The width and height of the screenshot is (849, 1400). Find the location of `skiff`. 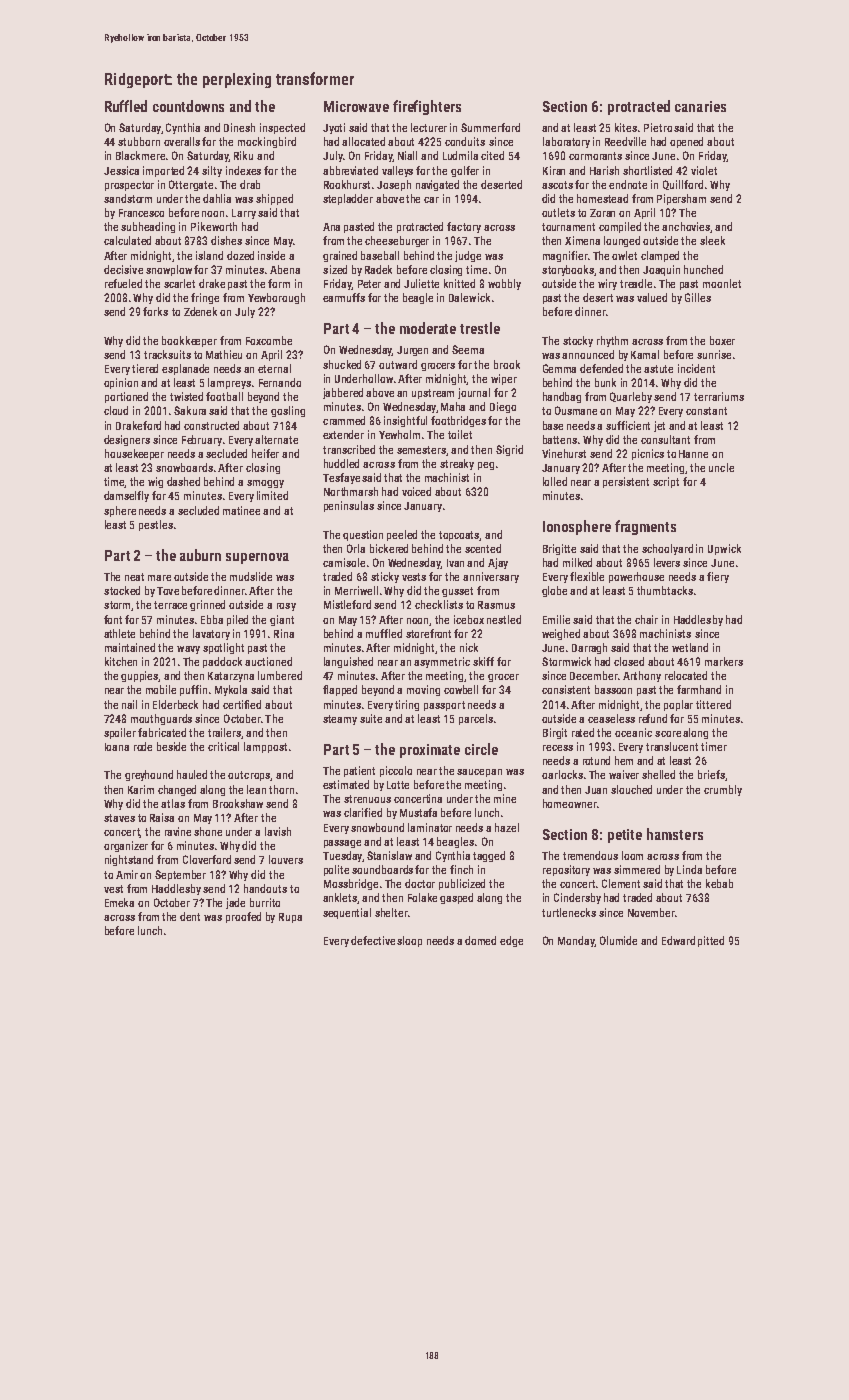

skiff is located at coordinates (483, 661).
